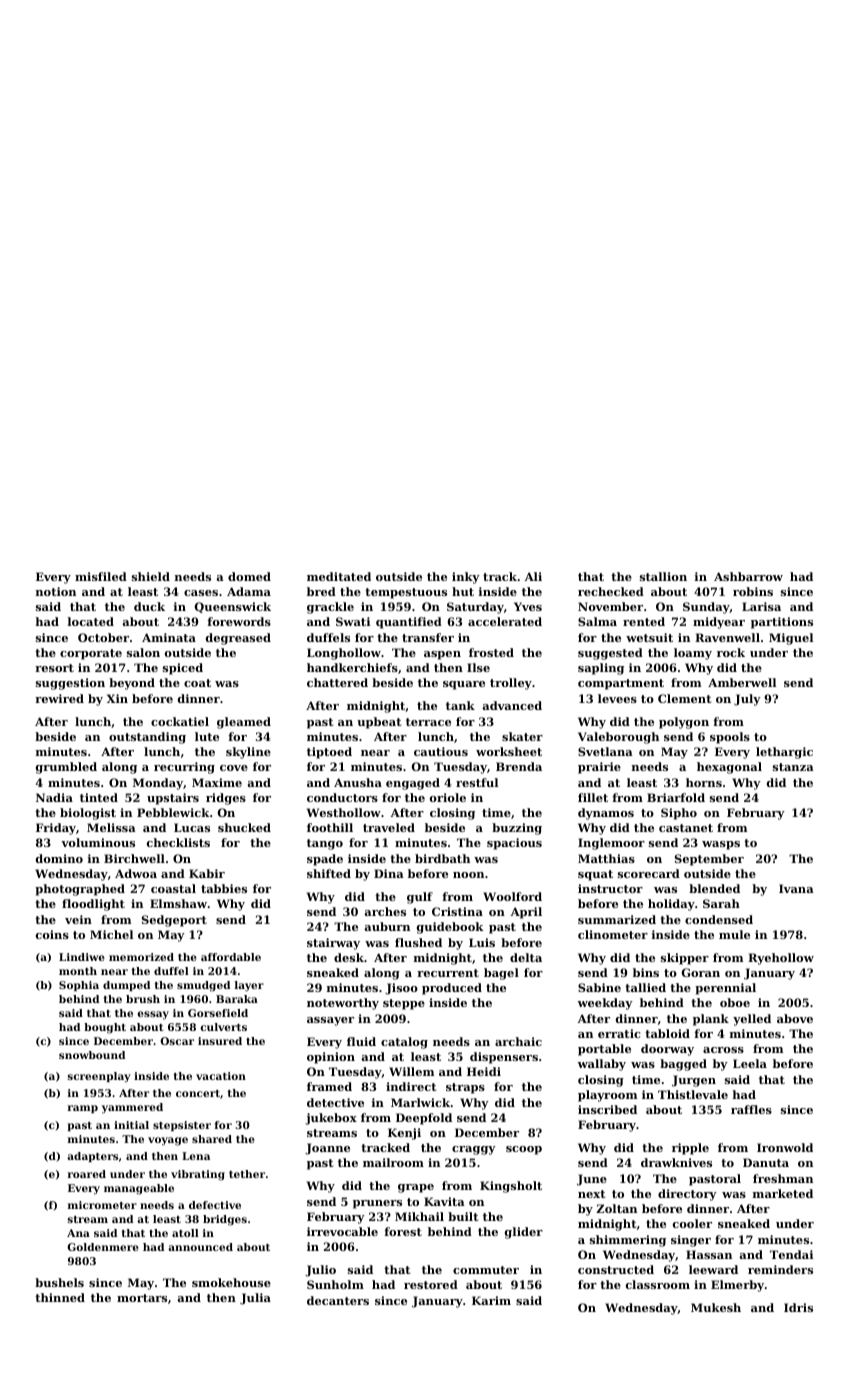 The height and width of the screenshot is (1400, 849). Describe the element at coordinates (663, 576) in the screenshot. I see `stallion` at that location.
